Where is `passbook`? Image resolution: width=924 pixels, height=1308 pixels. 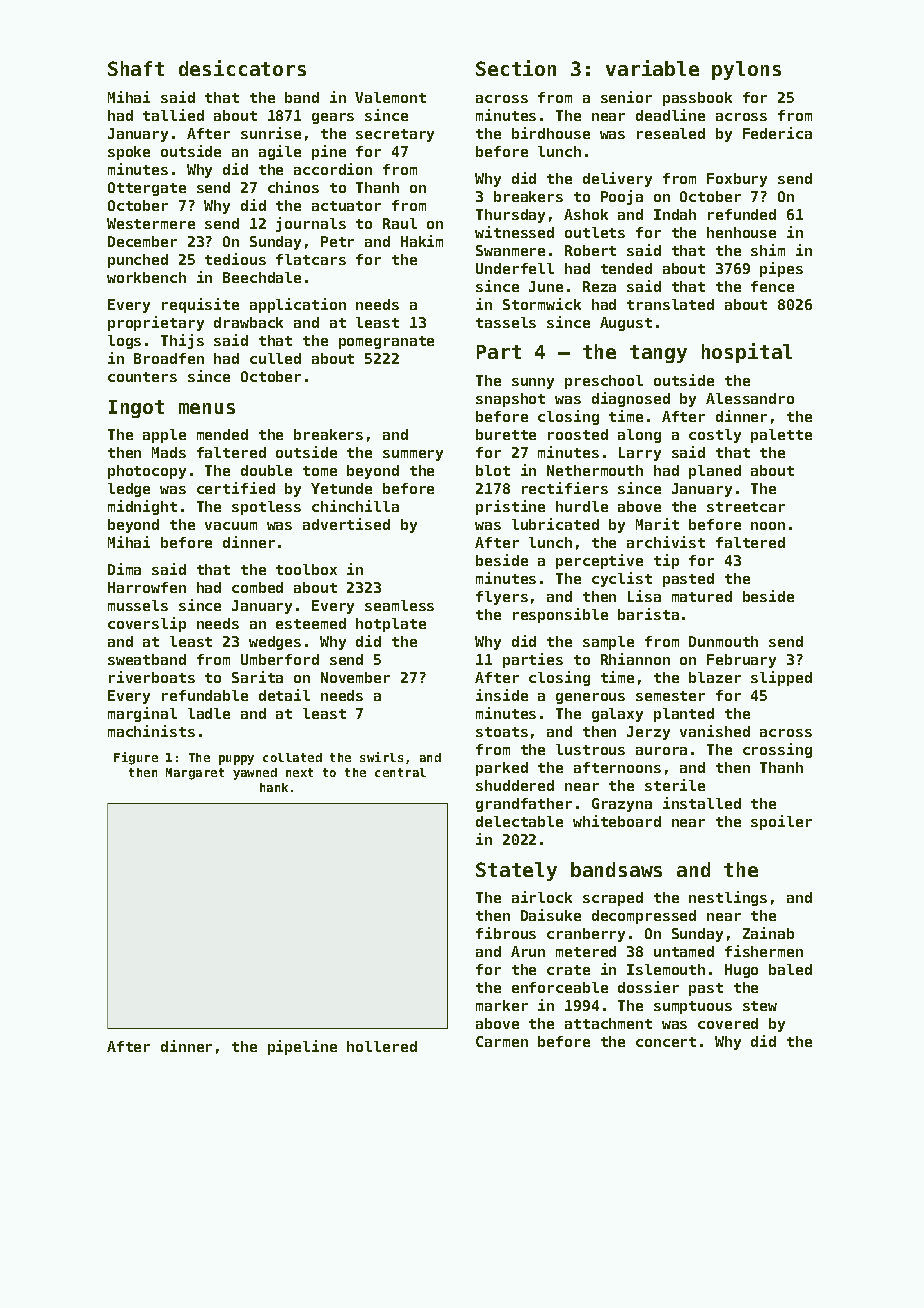
passbook is located at coordinates (697, 99).
